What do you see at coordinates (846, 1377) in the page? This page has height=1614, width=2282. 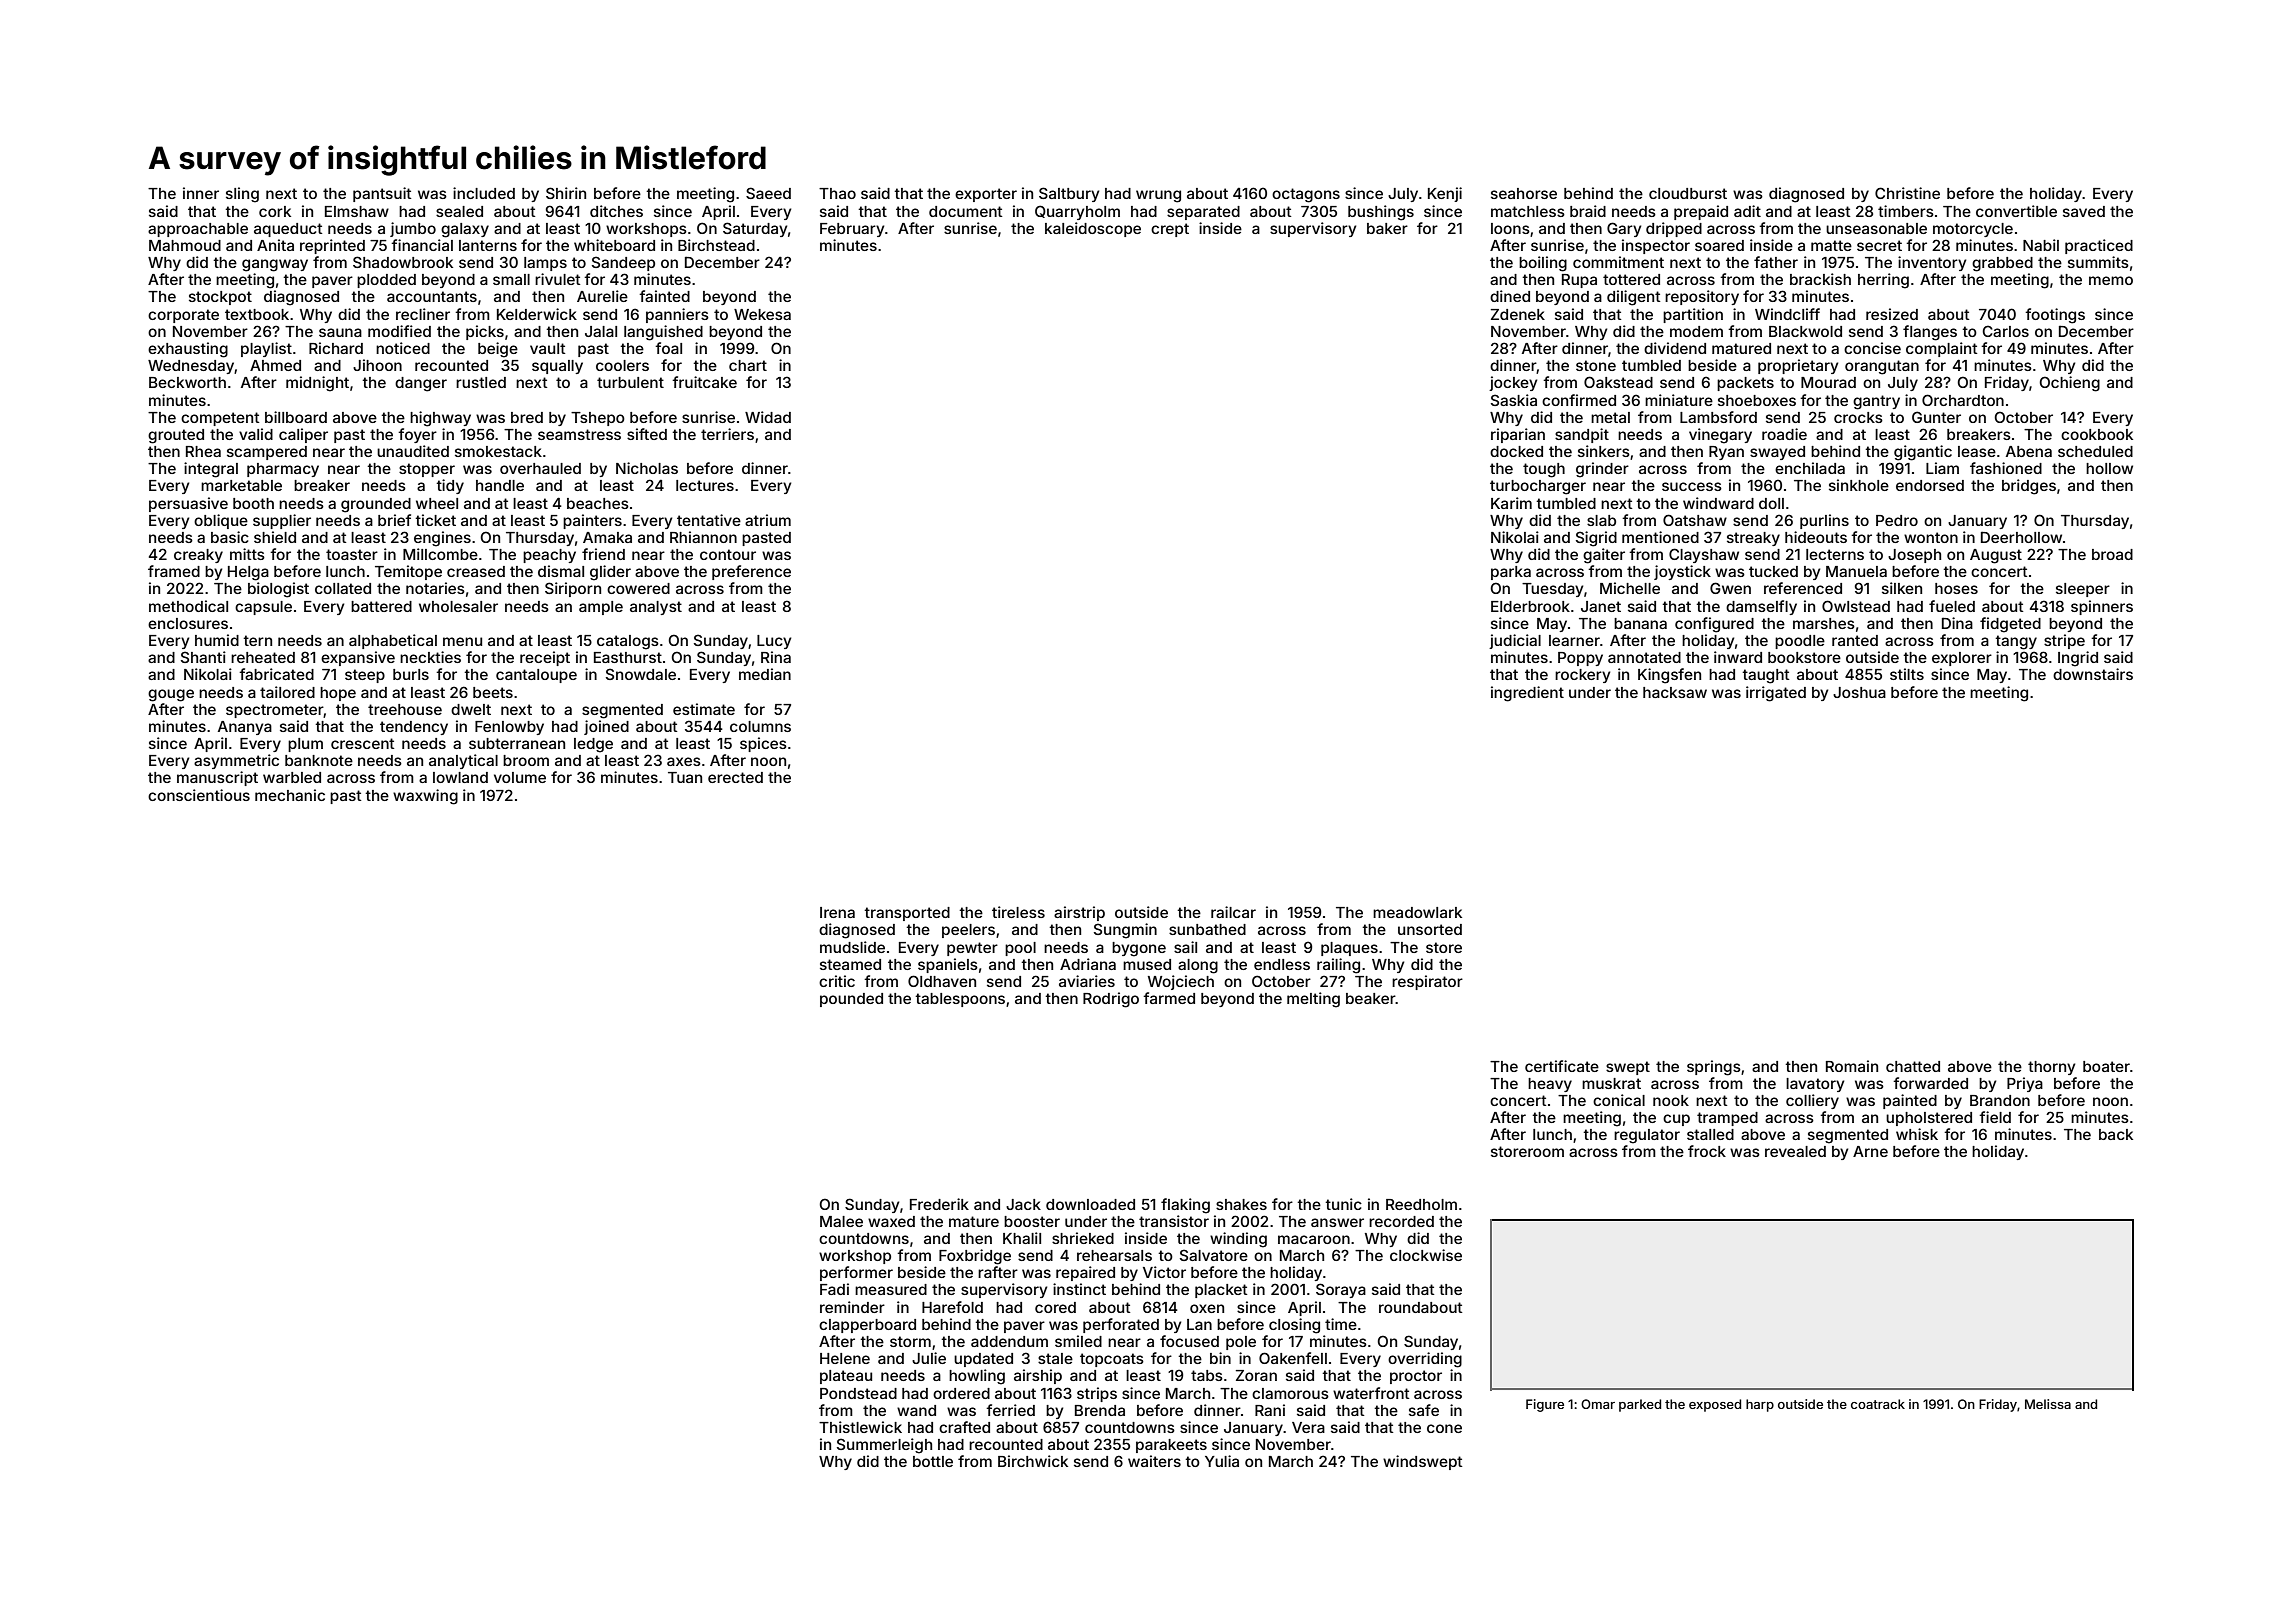 I see `plateau` at bounding box center [846, 1377].
